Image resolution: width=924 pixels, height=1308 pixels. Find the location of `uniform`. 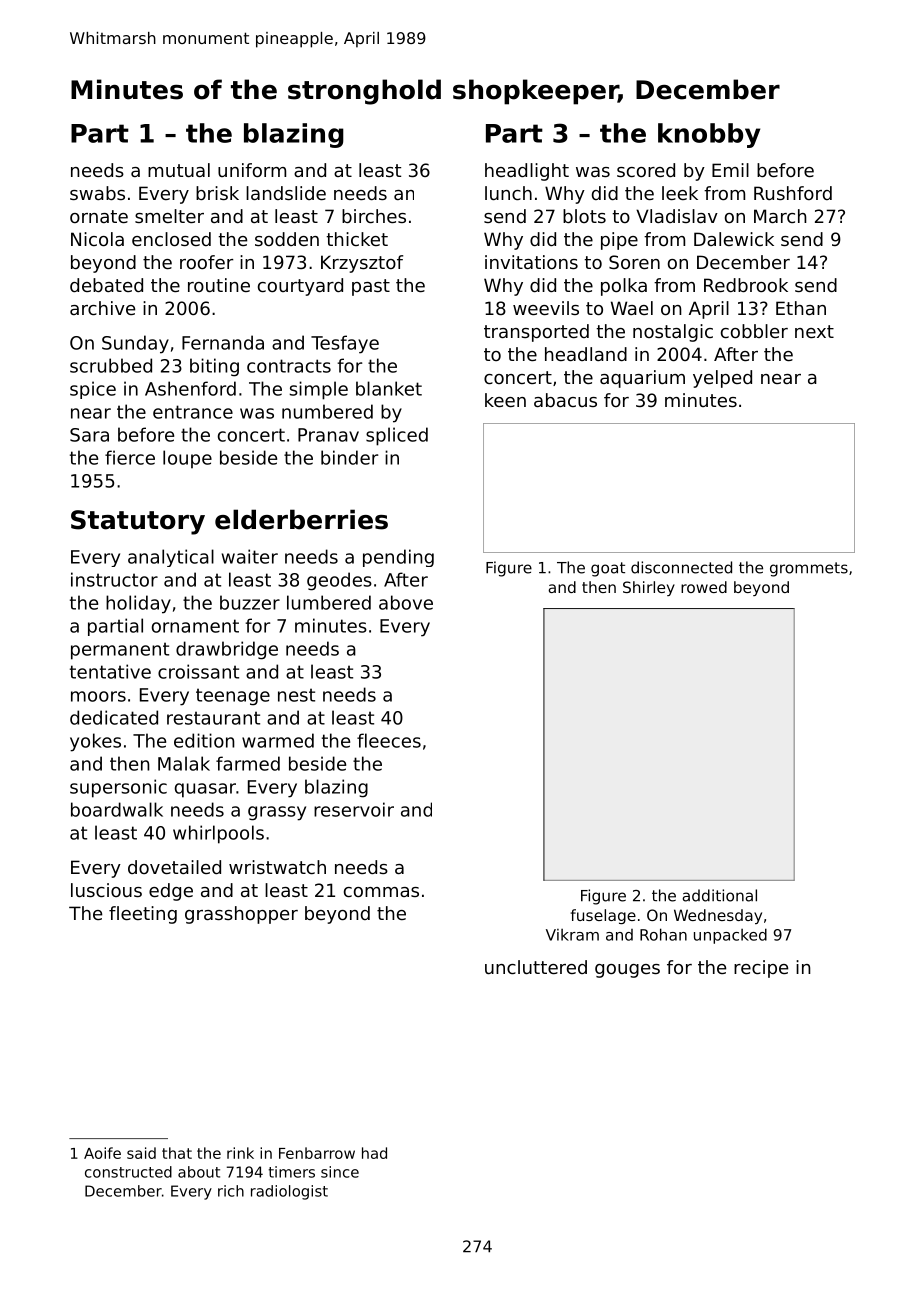

uniform is located at coordinates (252, 170).
